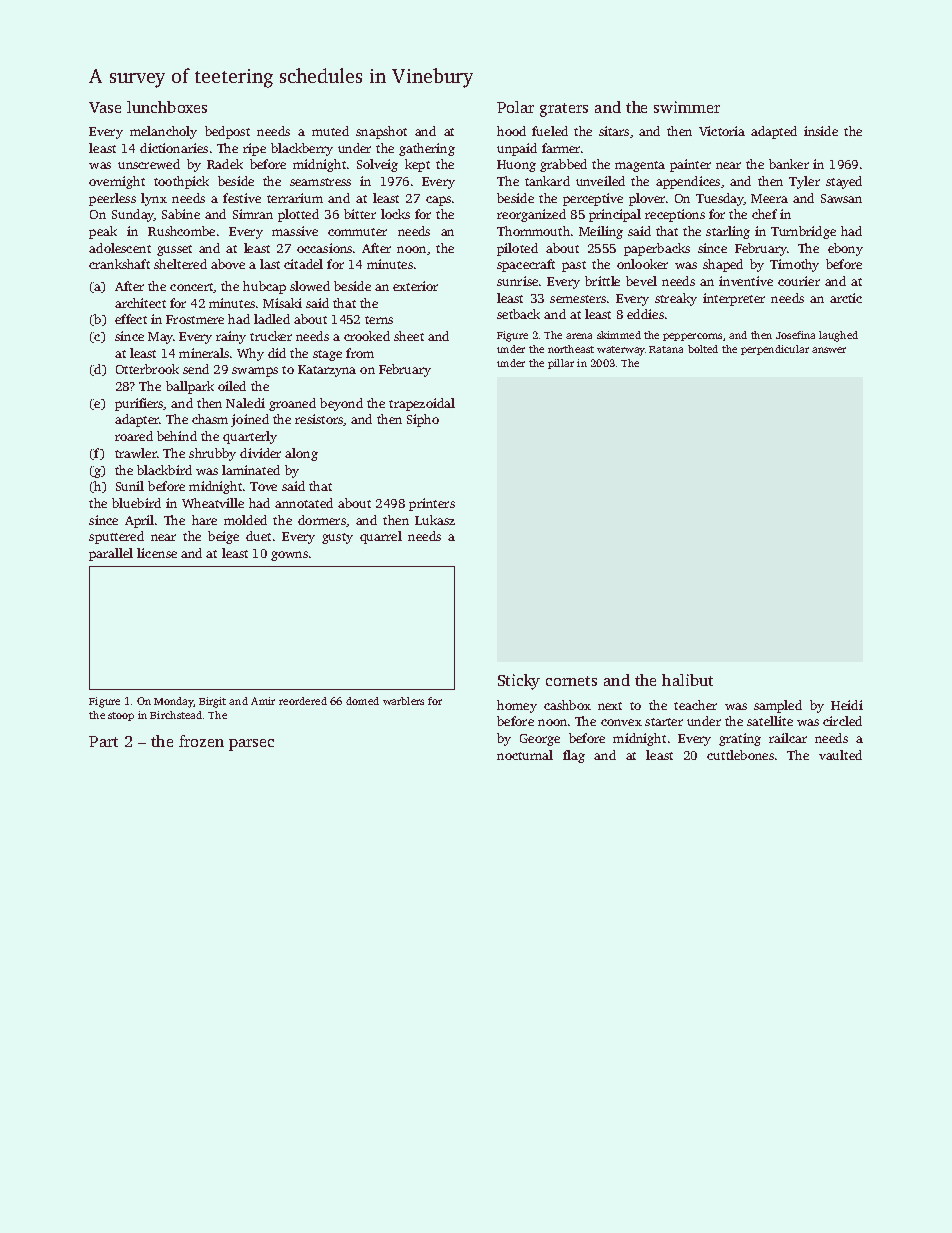 The width and height of the screenshot is (952, 1233). Describe the element at coordinates (201, 741) in the screenshot. I see `frozen` at that location.
